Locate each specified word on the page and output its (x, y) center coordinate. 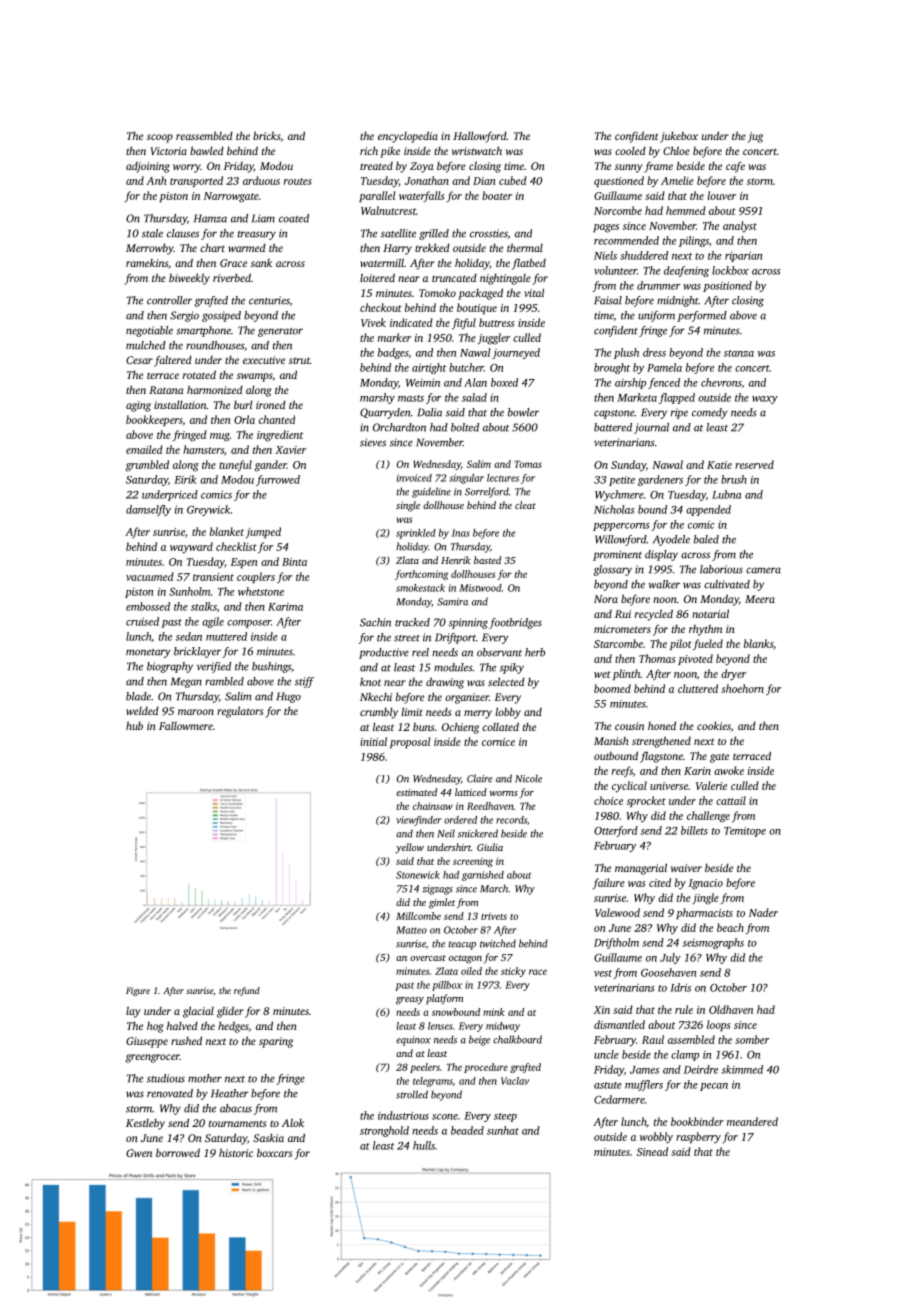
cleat (525, 505)
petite (622, 481)
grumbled (147, 466)
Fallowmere (186, 726)
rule (684, 1009)
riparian (744, 256)
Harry (397, 249)
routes (298, 181)
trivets (494, 916)
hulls (424, 1145)
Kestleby (145, 1124)
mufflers (644, 1085)
